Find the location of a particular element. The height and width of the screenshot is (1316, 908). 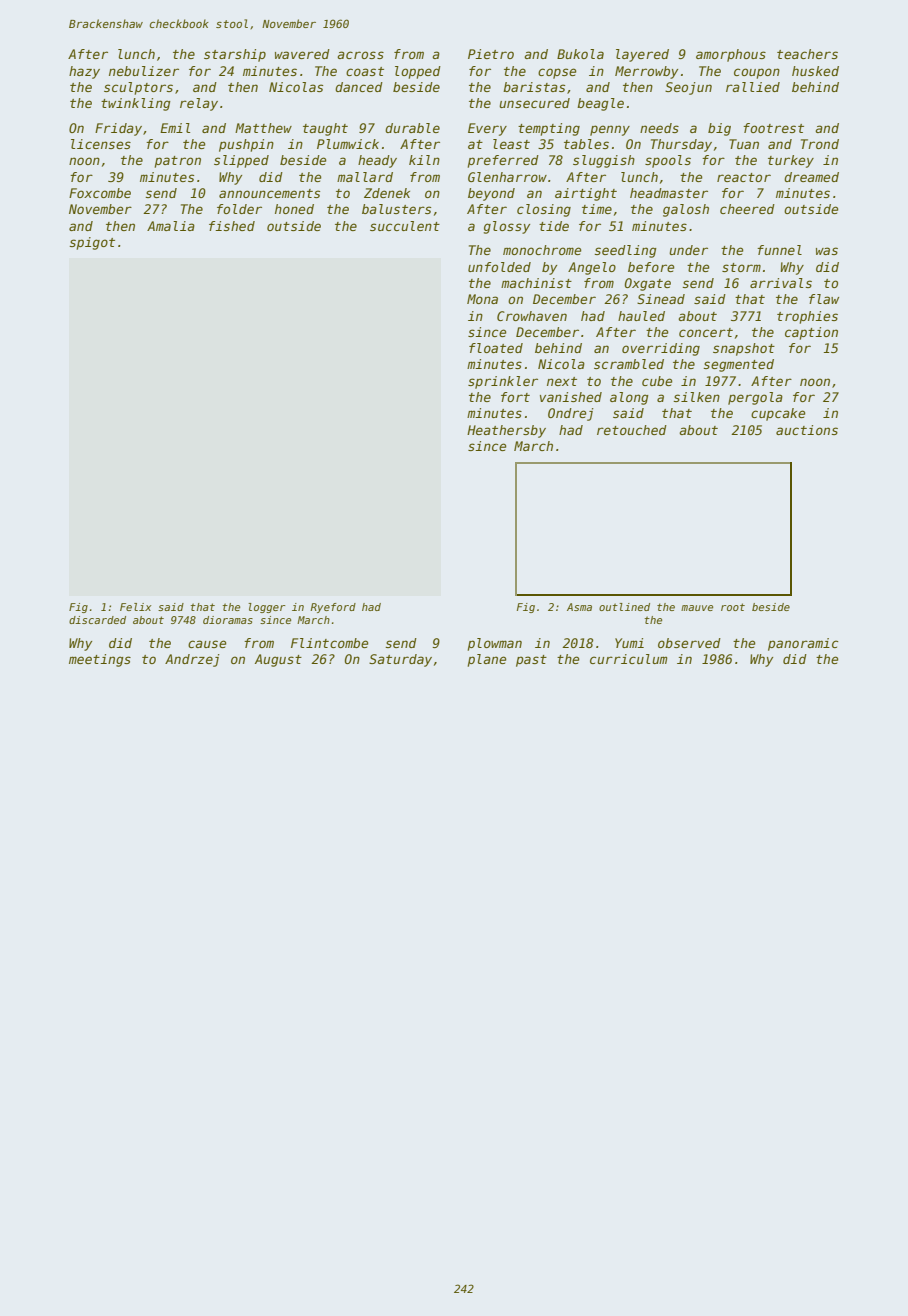

Bukola is located at coordinates (580, 54).
